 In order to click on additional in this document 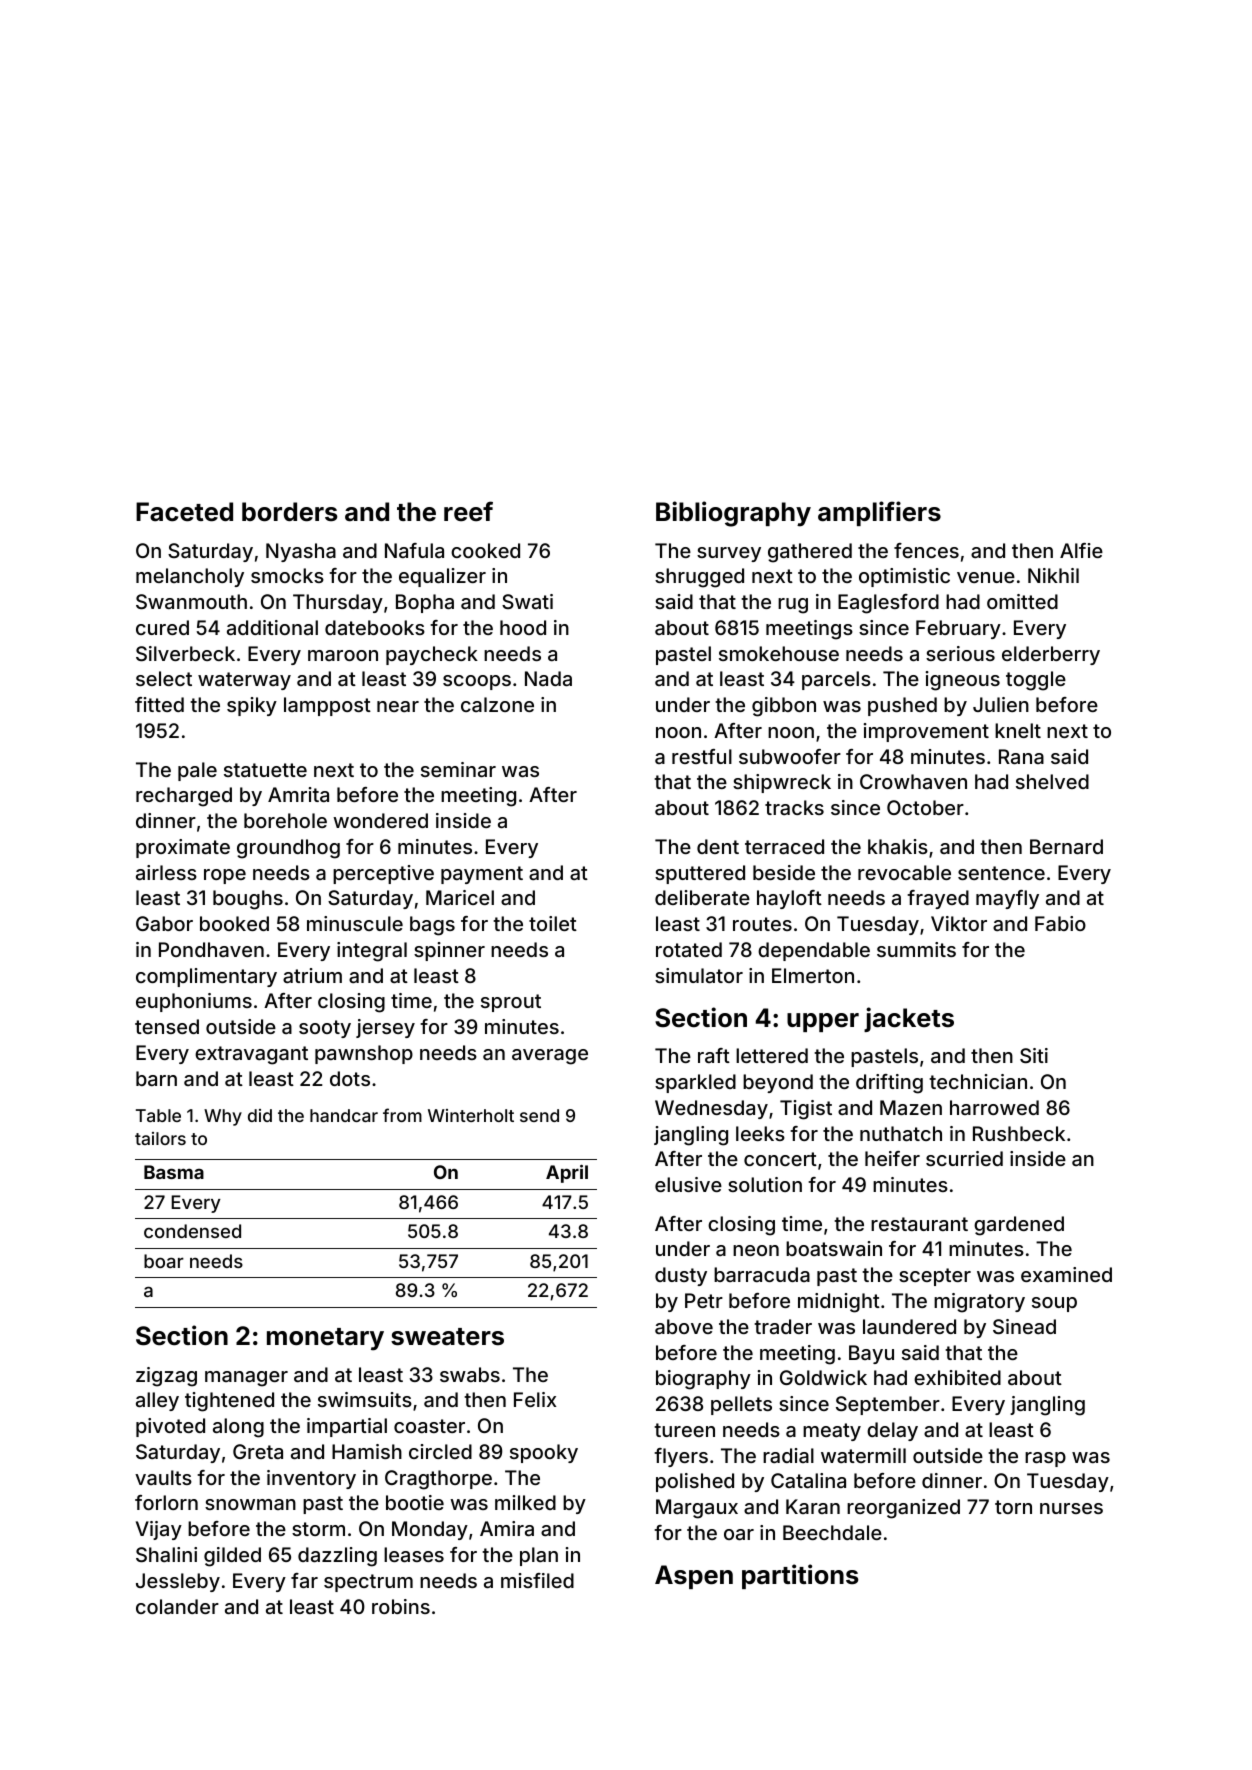, I will do `click(272, 627)`.
